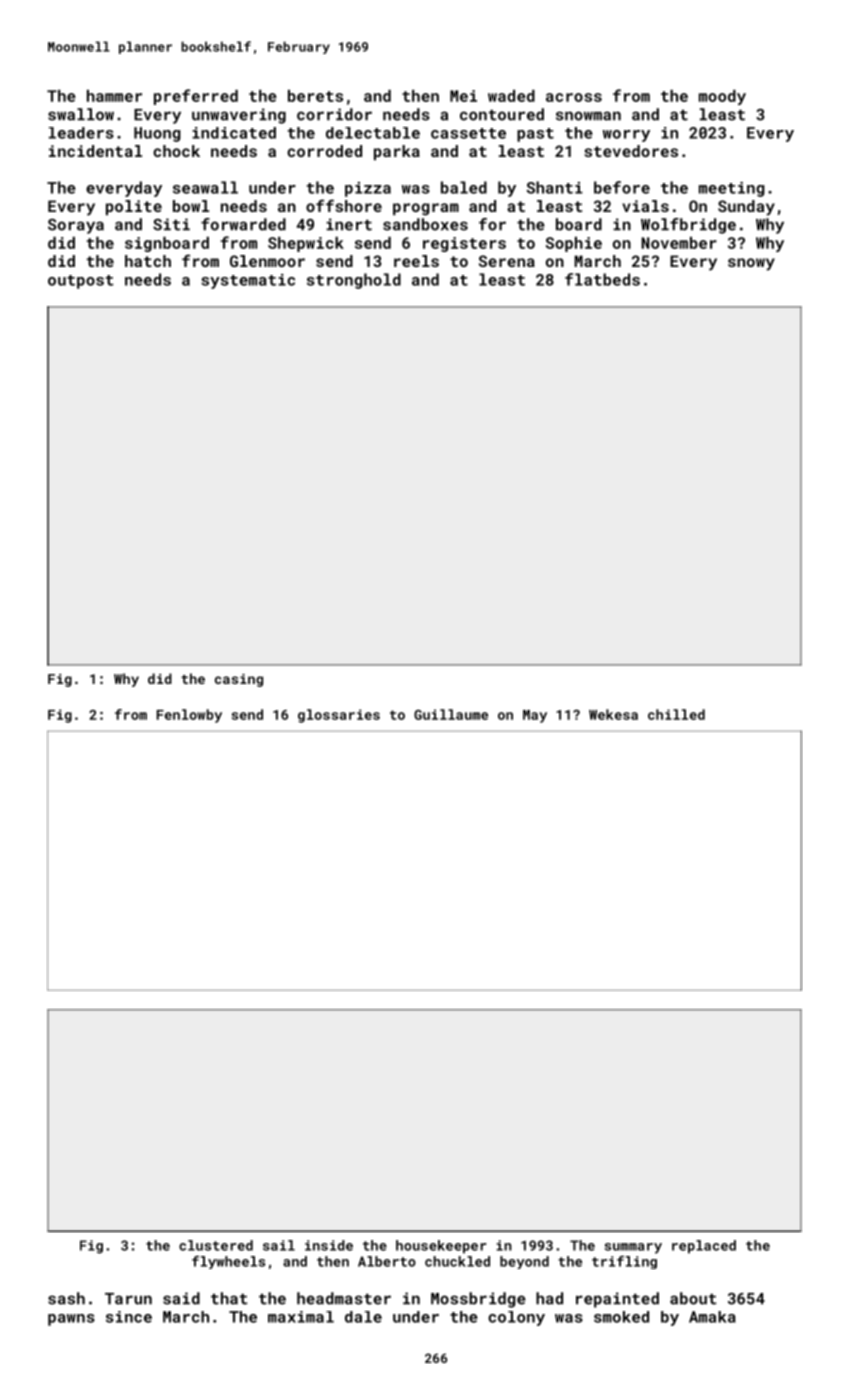 The height and width of the image is (1400, 849). What do you see at coordinates (722, 97) in the image?
I see `moody` at bounding box center [722, 97].
